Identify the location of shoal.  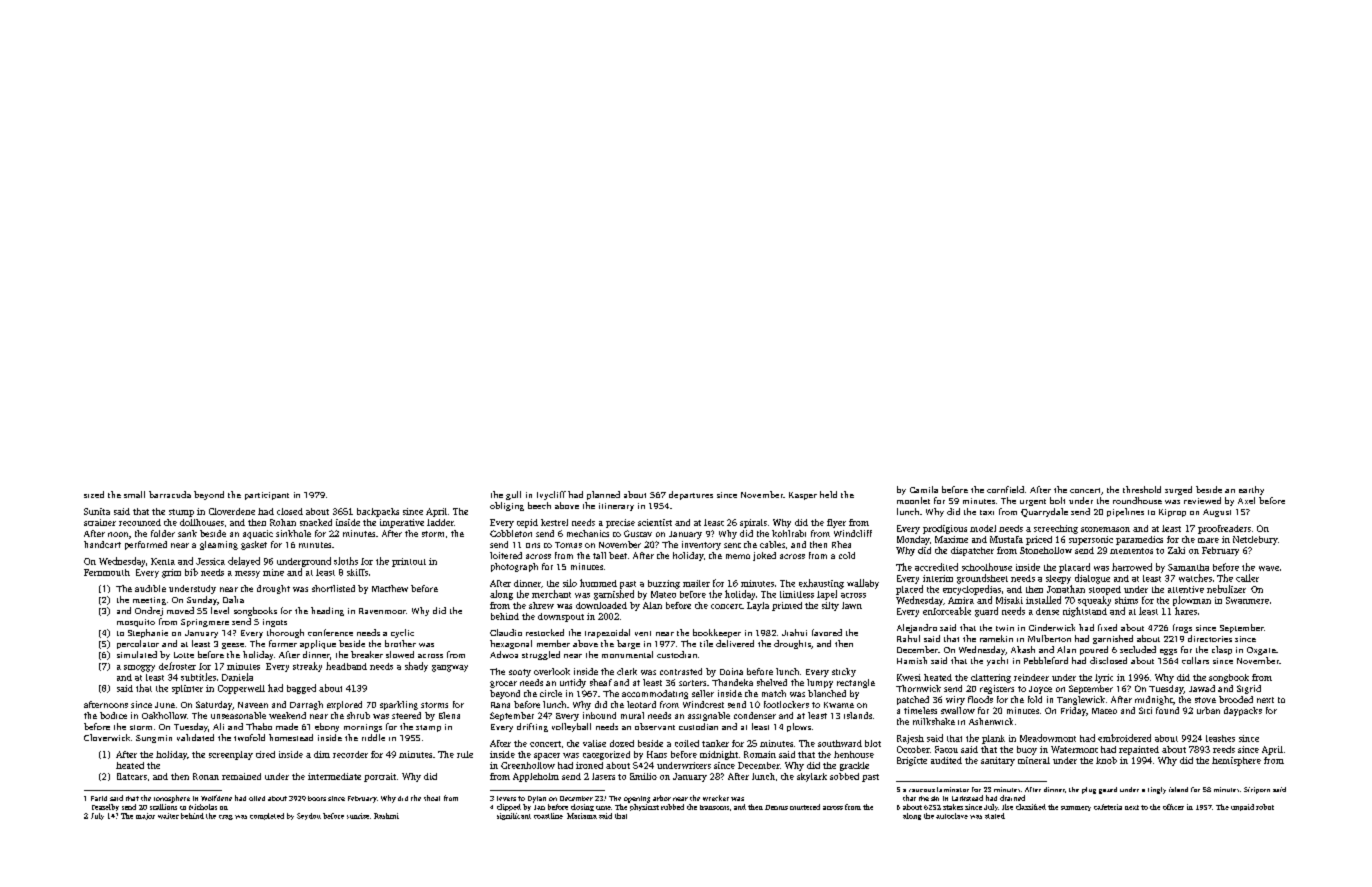
(432, 798).
